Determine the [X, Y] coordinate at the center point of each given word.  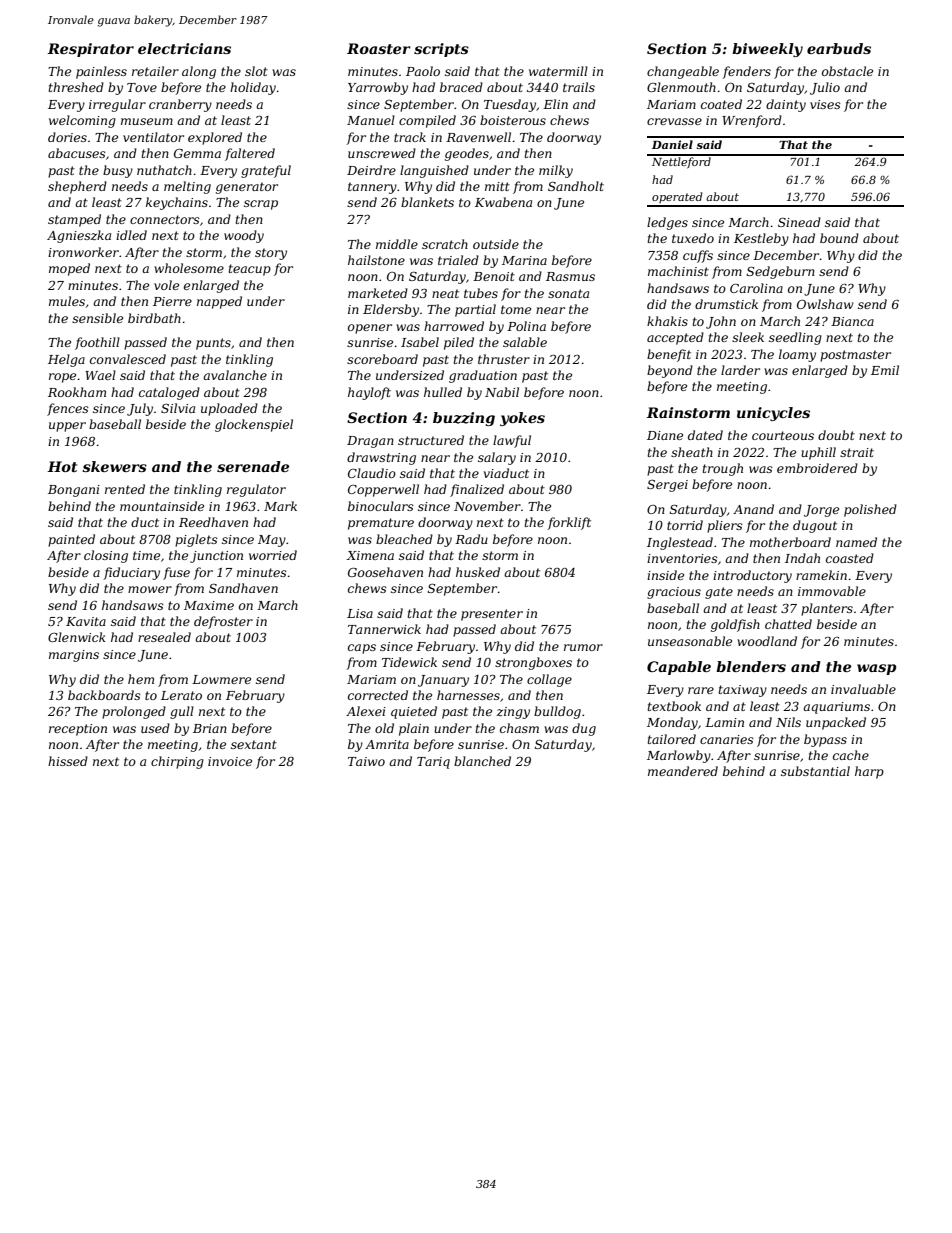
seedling [795, 338]
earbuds [839, 48]
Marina [524, 260]
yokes [522, 419]
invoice [230, 761]
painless [101, 72]
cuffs [698, 256]
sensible [97, 318]
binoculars [381, 506]
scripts [441, 50]
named [856, 542]
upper [67, 427]
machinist [678, 271]
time [146, 555]
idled [131, 235]
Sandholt [576, 186]
